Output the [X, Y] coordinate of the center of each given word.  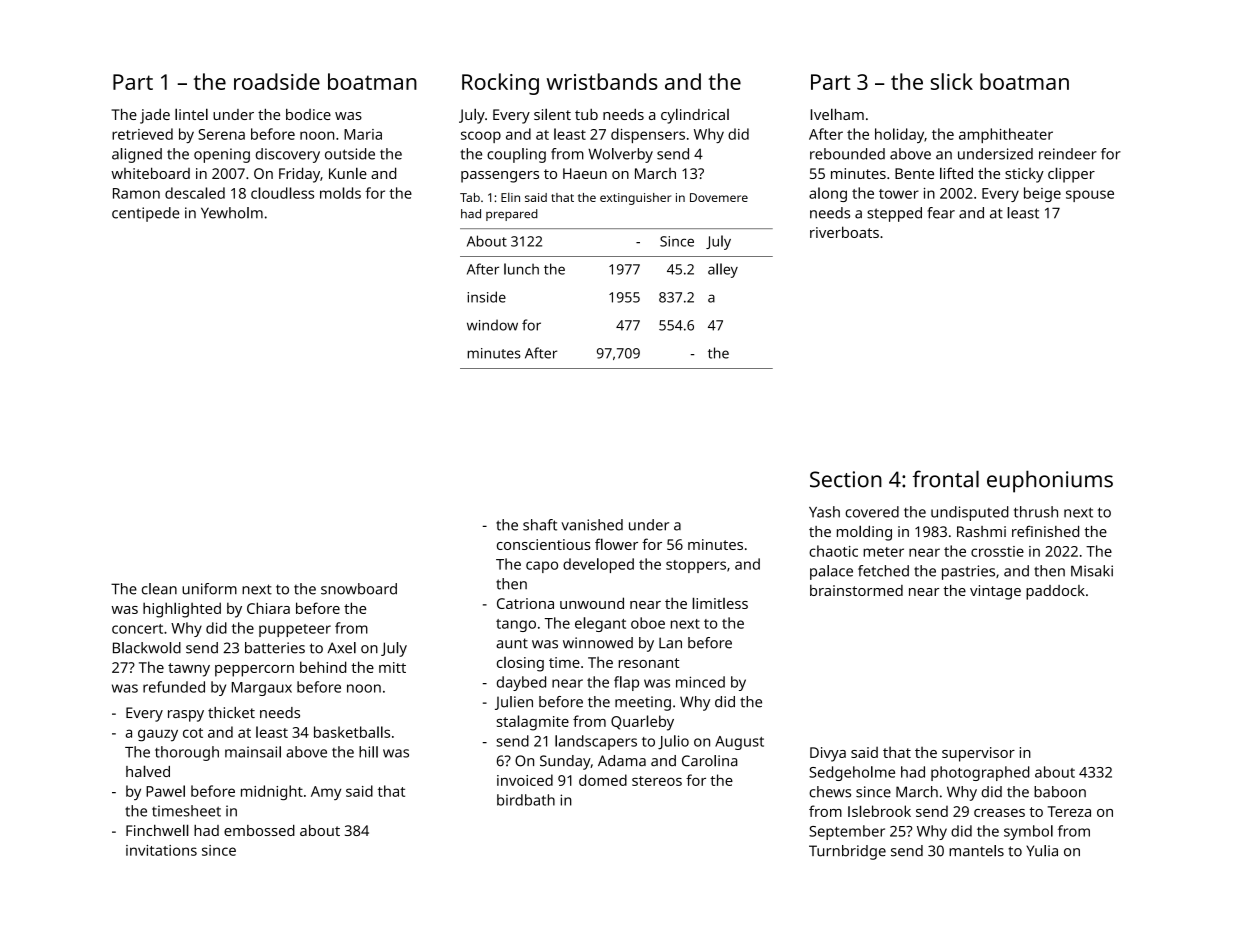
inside [486, 297]
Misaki [1092, 571]
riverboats [844, 232]
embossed [259, 830]
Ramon [136, 193]
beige [1042, 194]
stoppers [696, 566]
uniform [209, 589]
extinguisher [635, 199]
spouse [1090, 196]
